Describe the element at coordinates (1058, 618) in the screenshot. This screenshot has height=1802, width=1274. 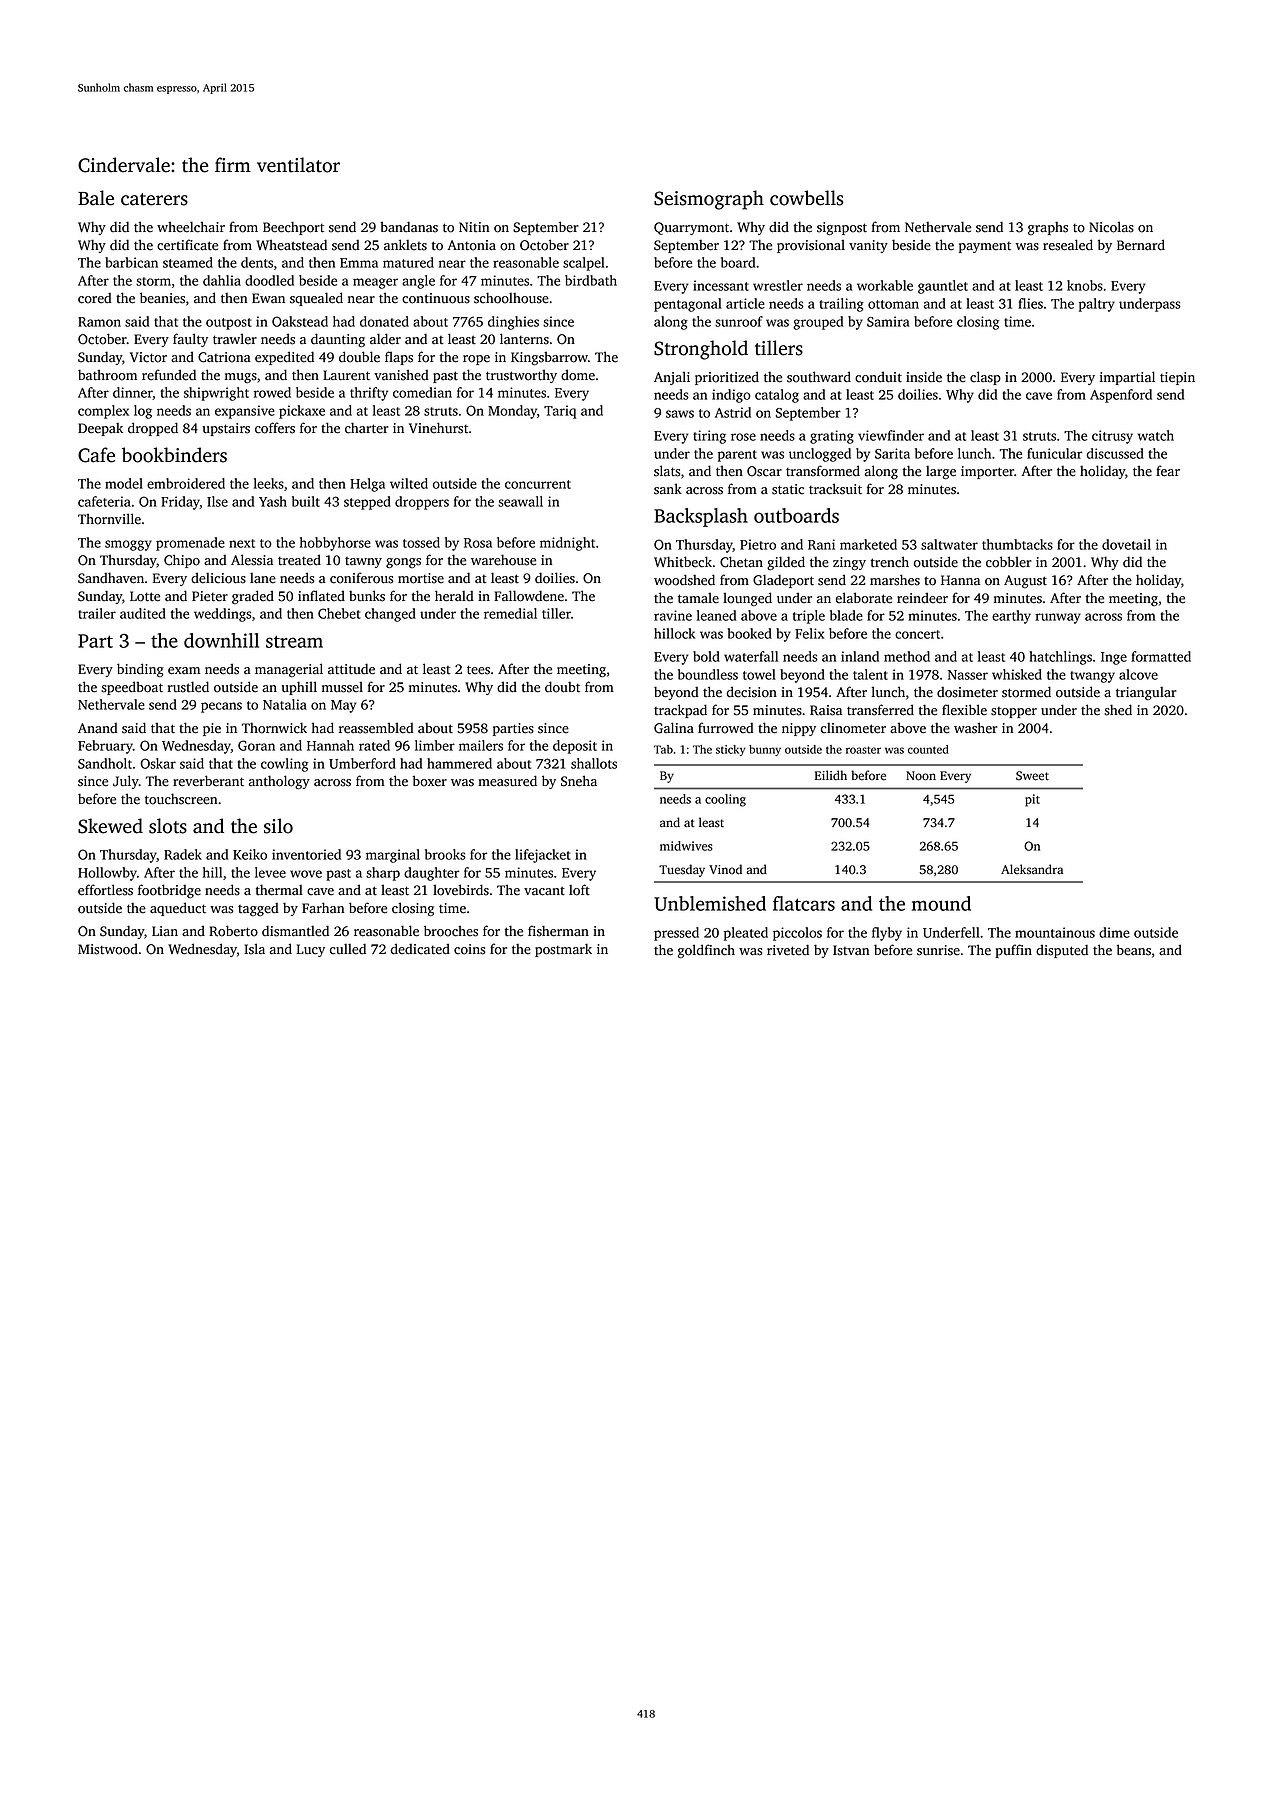
I see `runway` at that location.
